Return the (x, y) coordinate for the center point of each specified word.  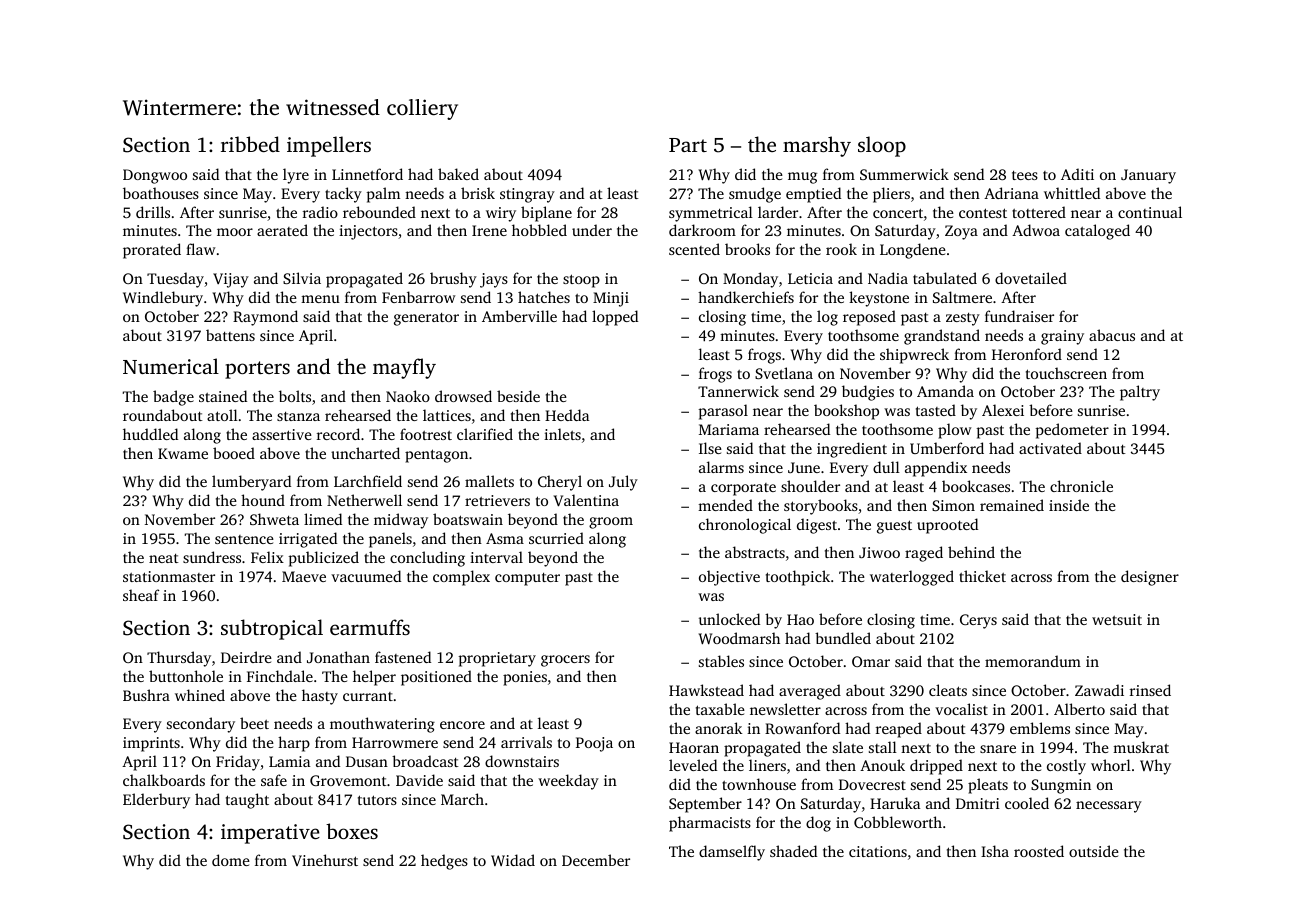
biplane (546, 214)
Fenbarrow (418, 297)
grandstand (942, 337)
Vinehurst (325, 860)
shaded (793, 851)
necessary (1109, 807)
